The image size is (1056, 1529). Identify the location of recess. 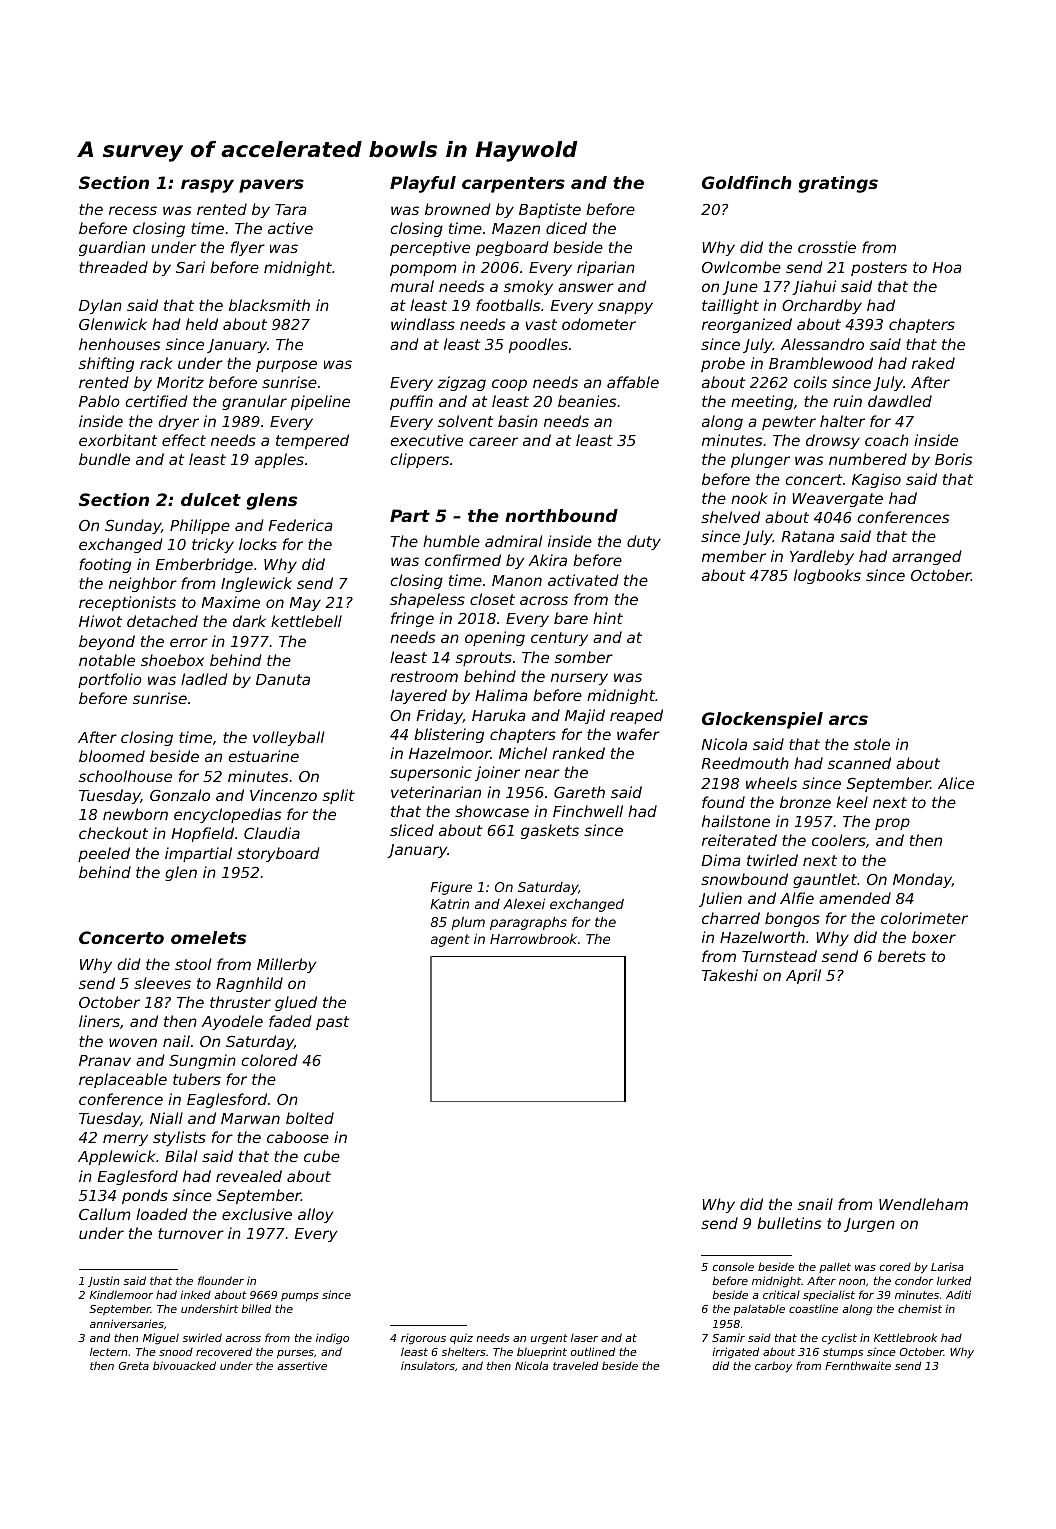
(133, 210).
